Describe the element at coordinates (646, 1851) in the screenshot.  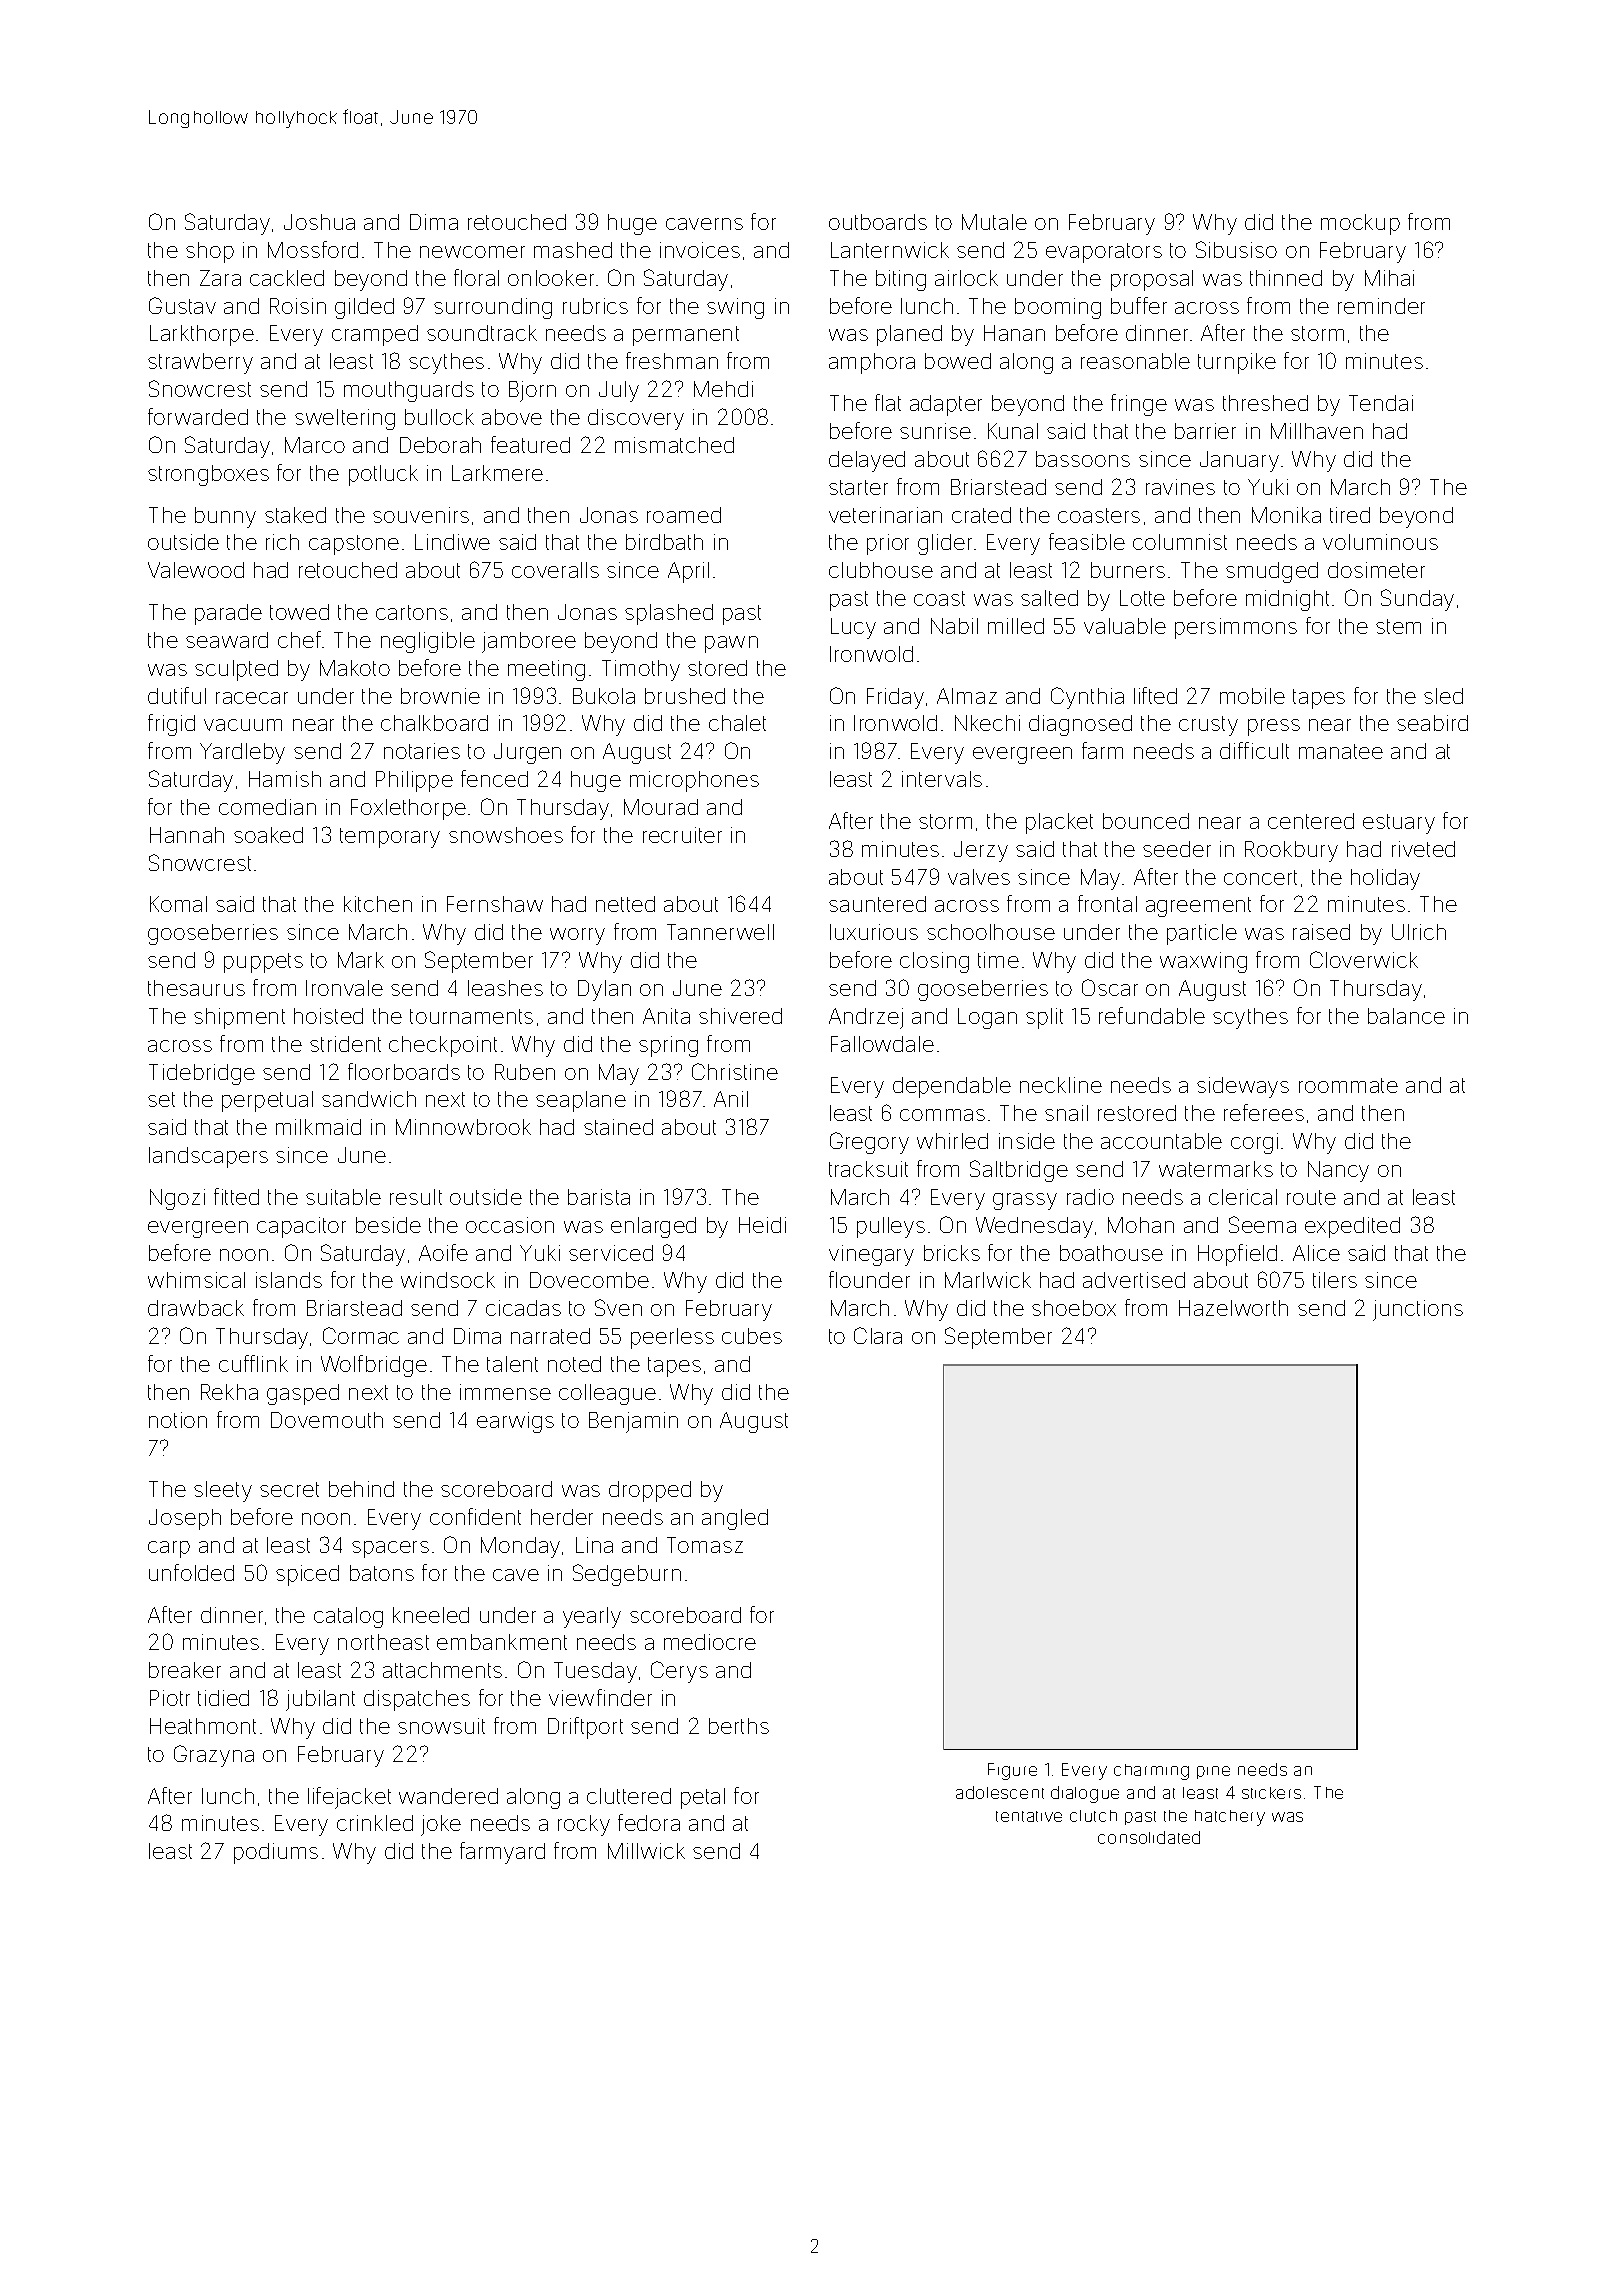
I see `Millwick` at that location.
